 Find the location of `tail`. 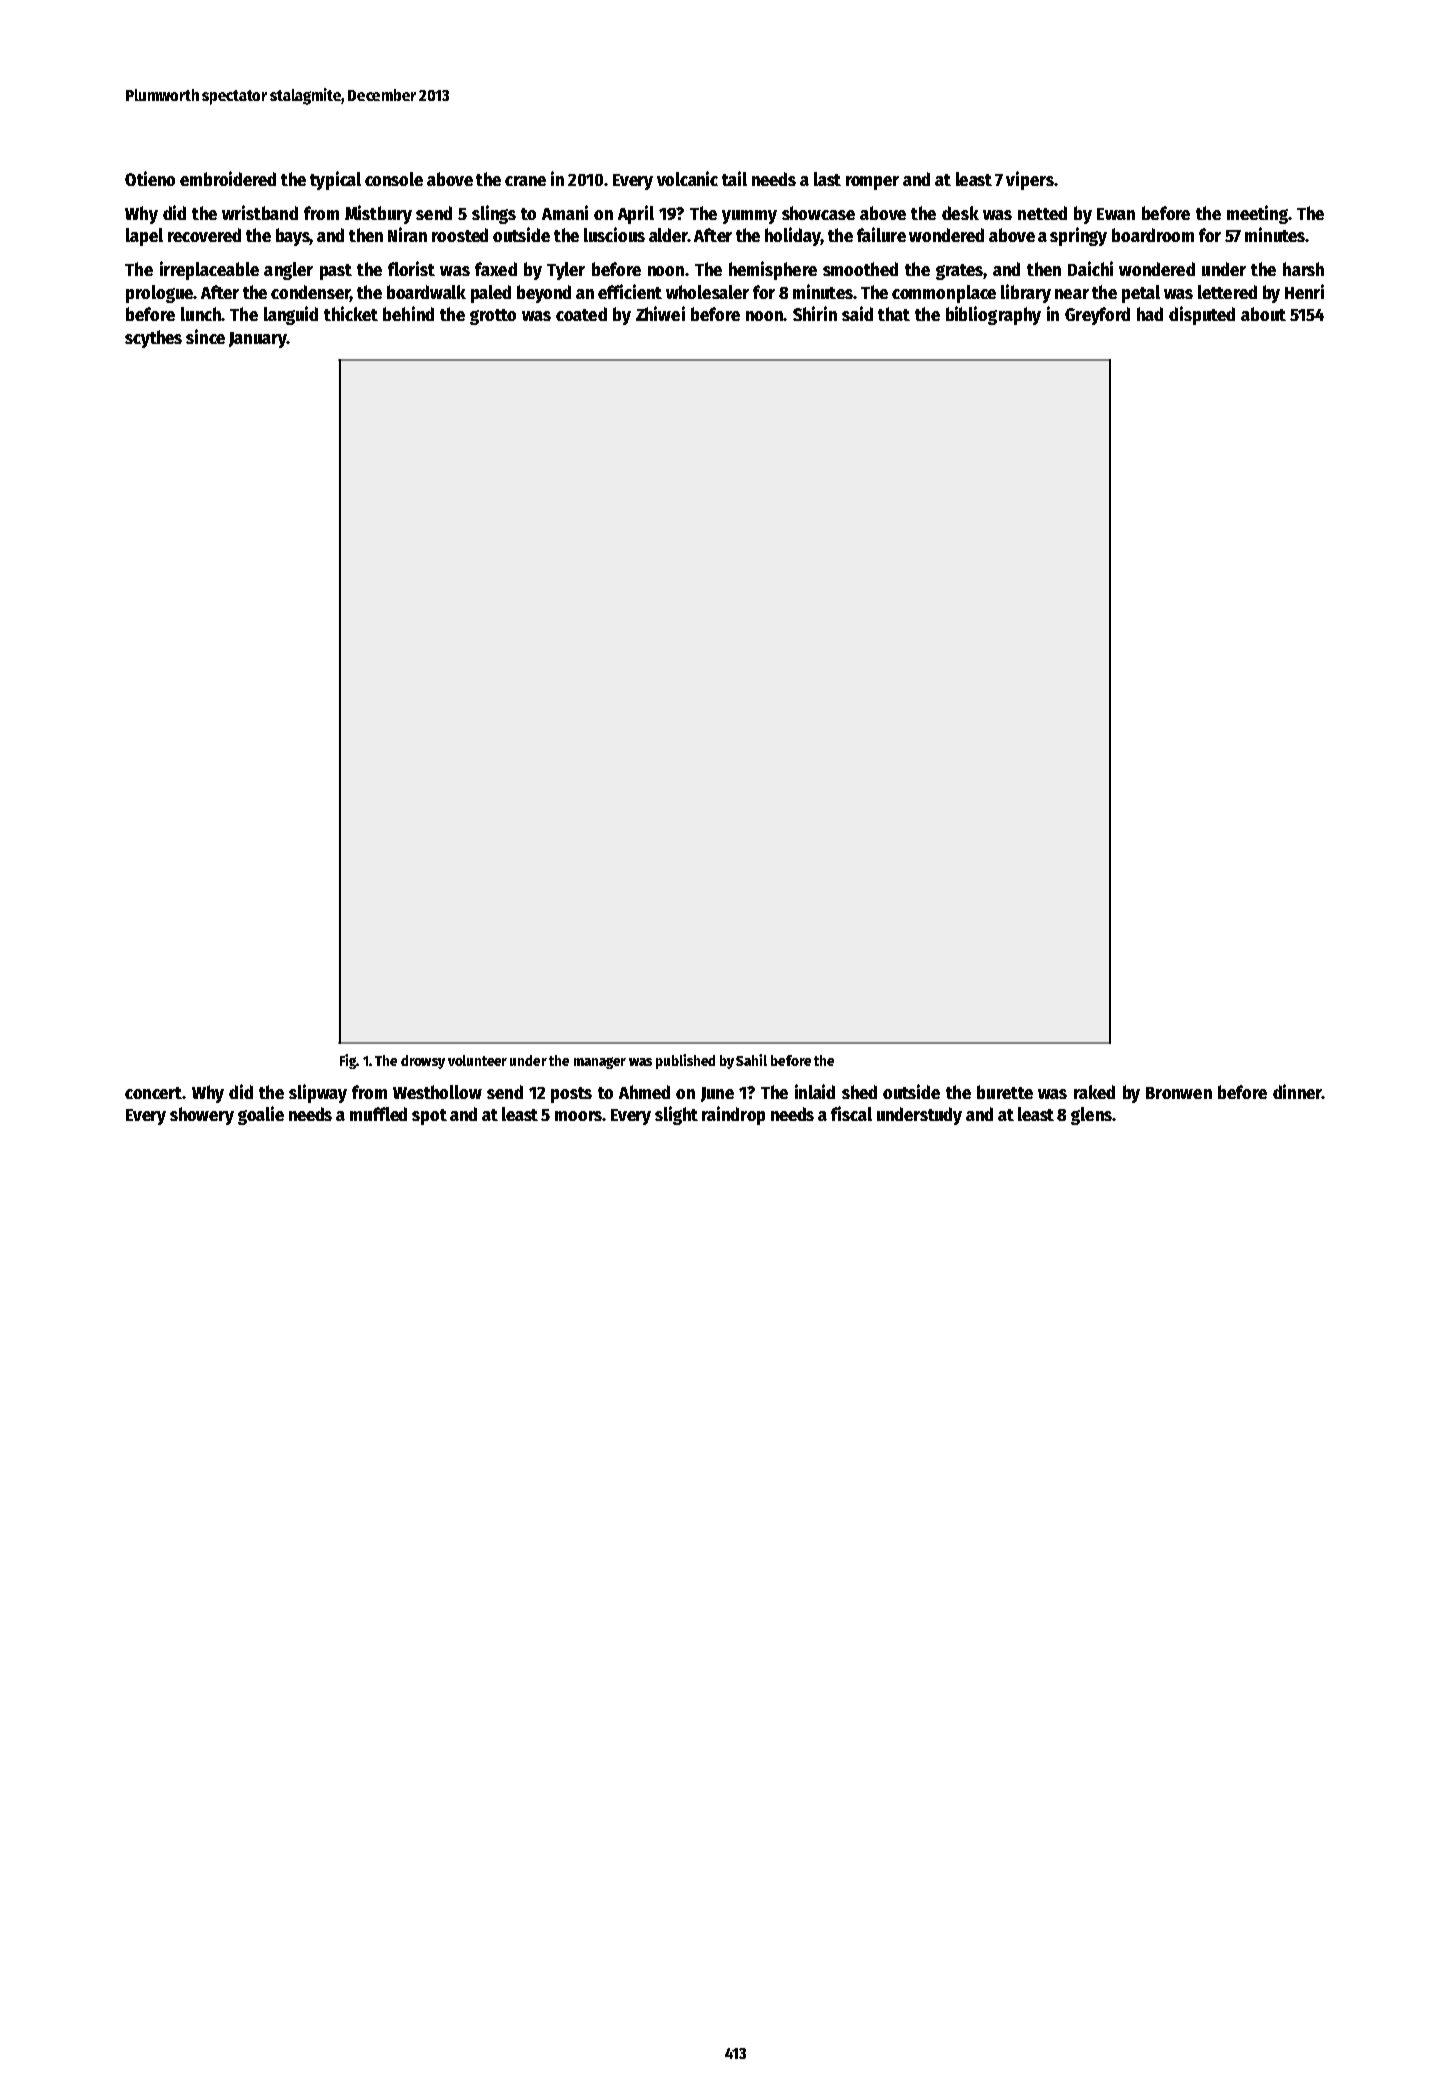

tail is located at coordinates (734, 178).
